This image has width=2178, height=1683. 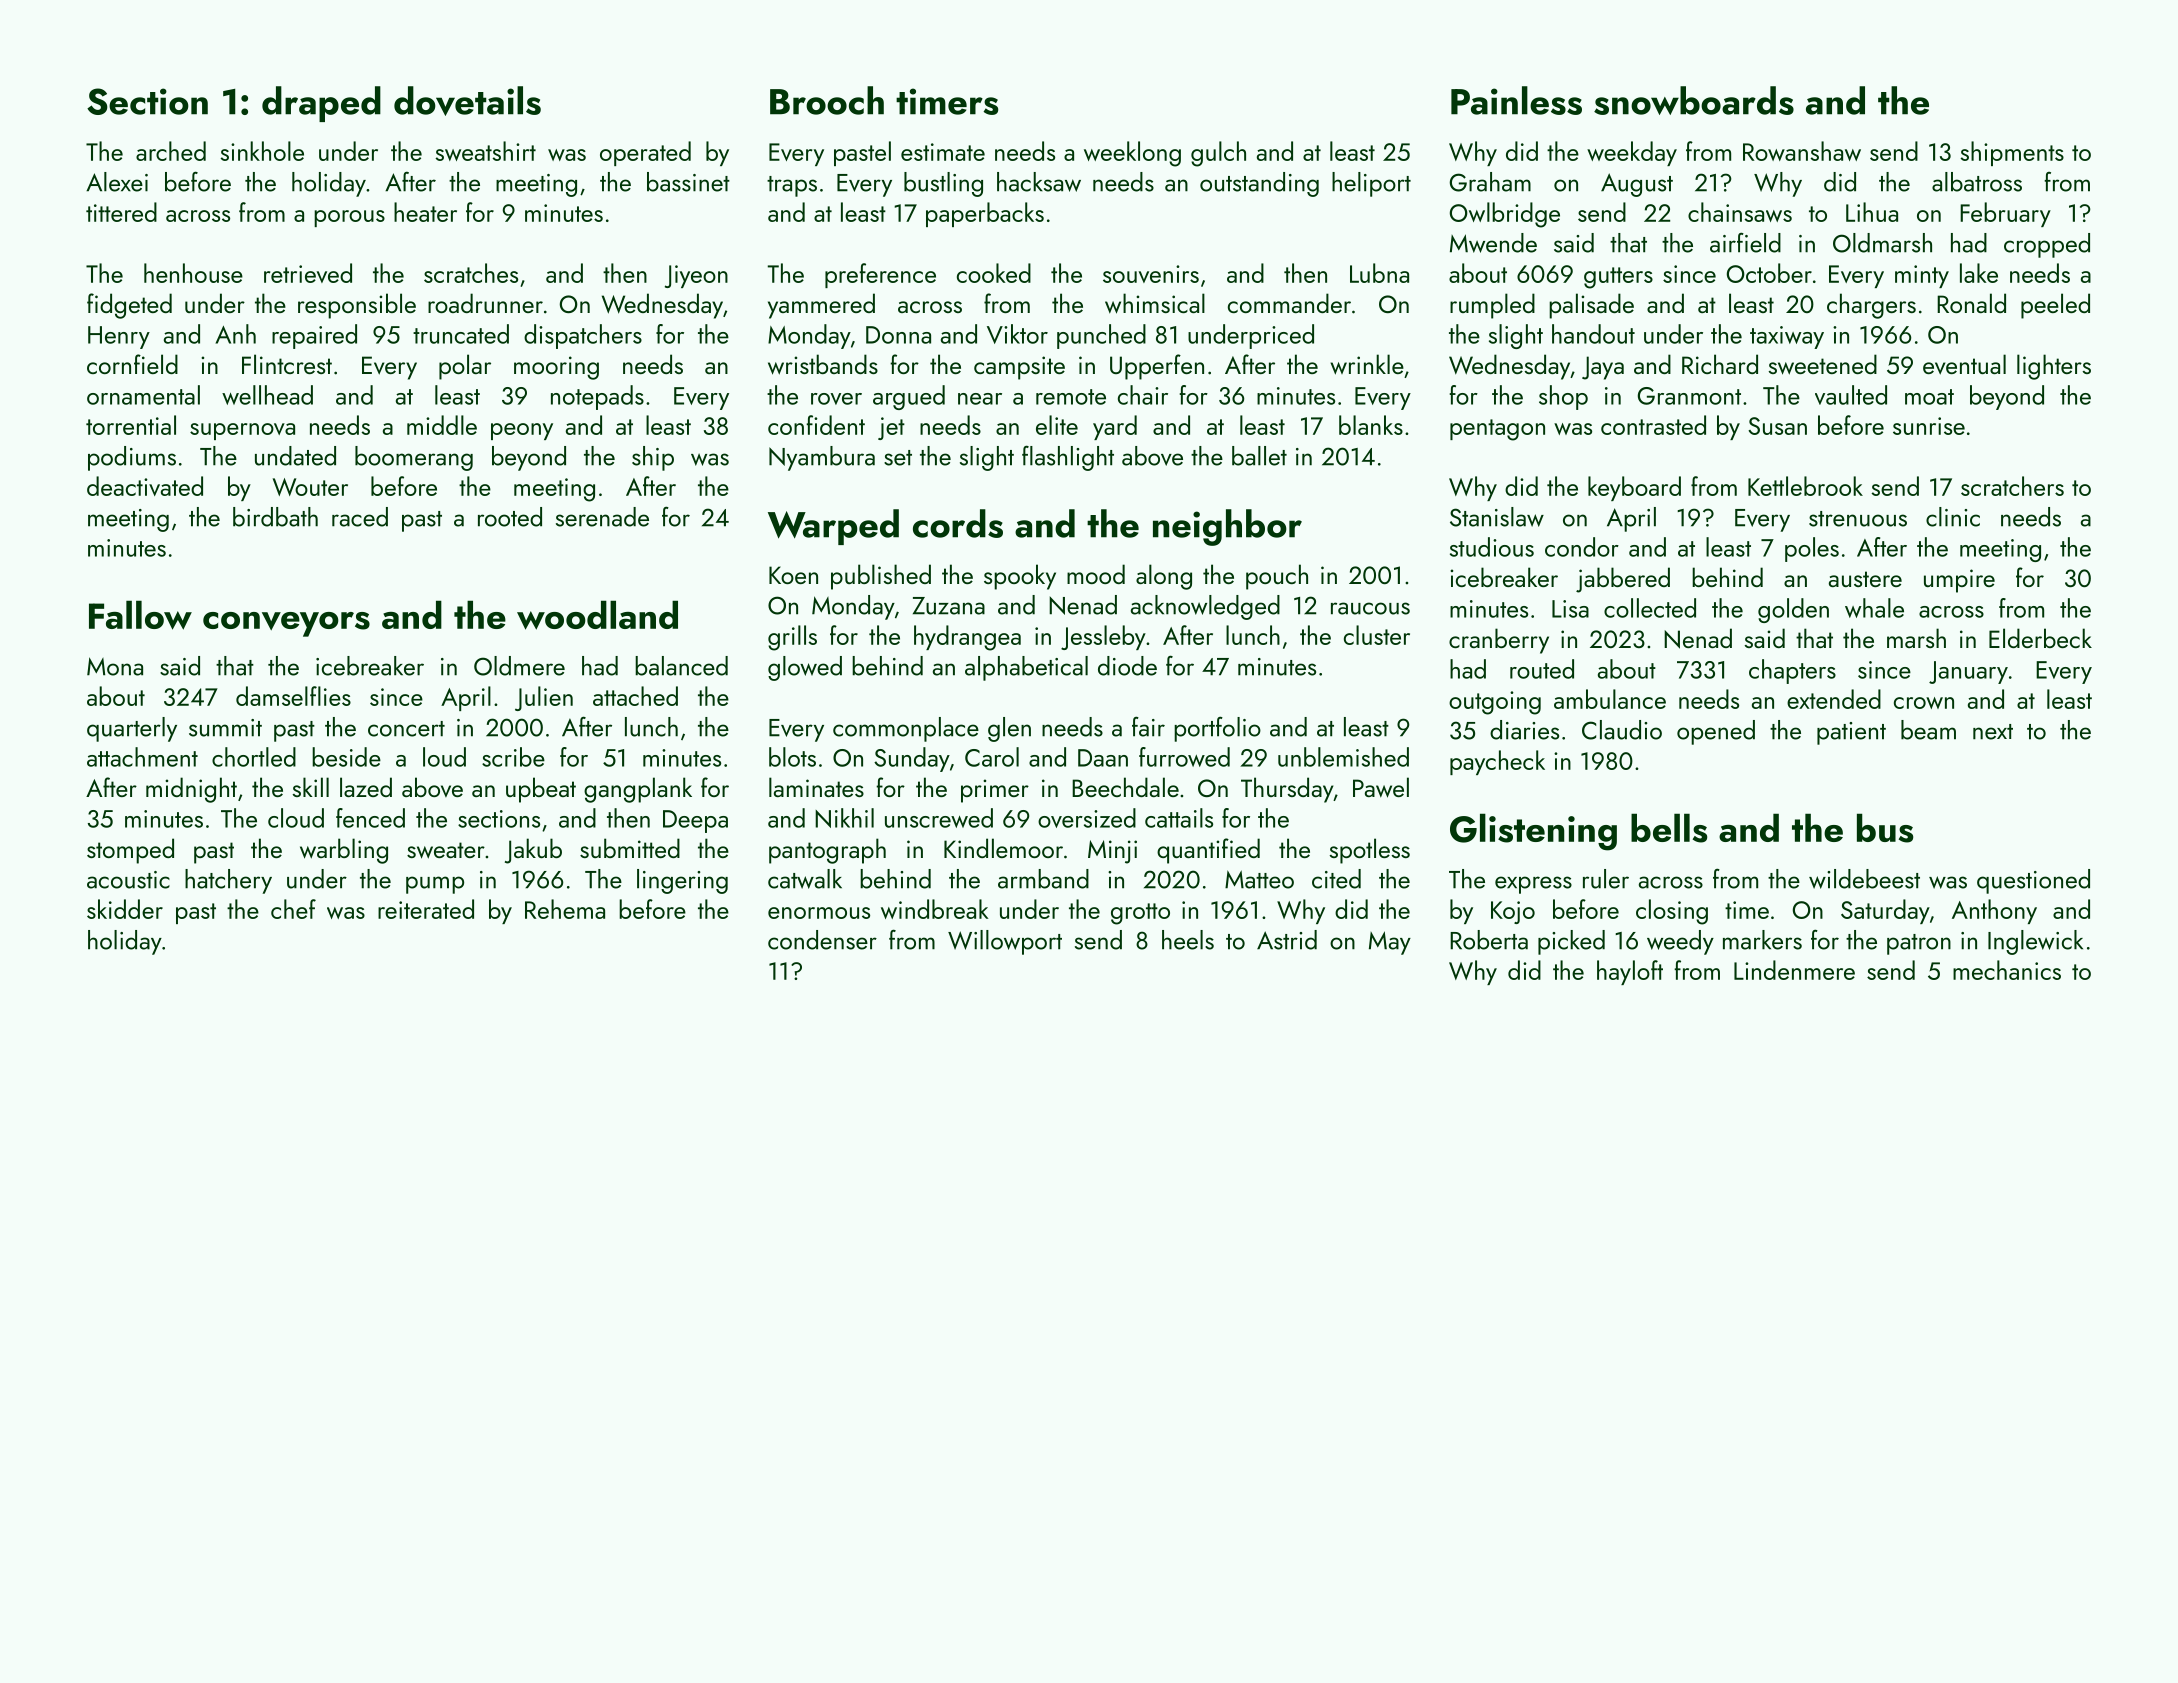 What do you see at coordinates (129, 306) in the image?
I see `fidgeted` at bounding box center [129, 306].
